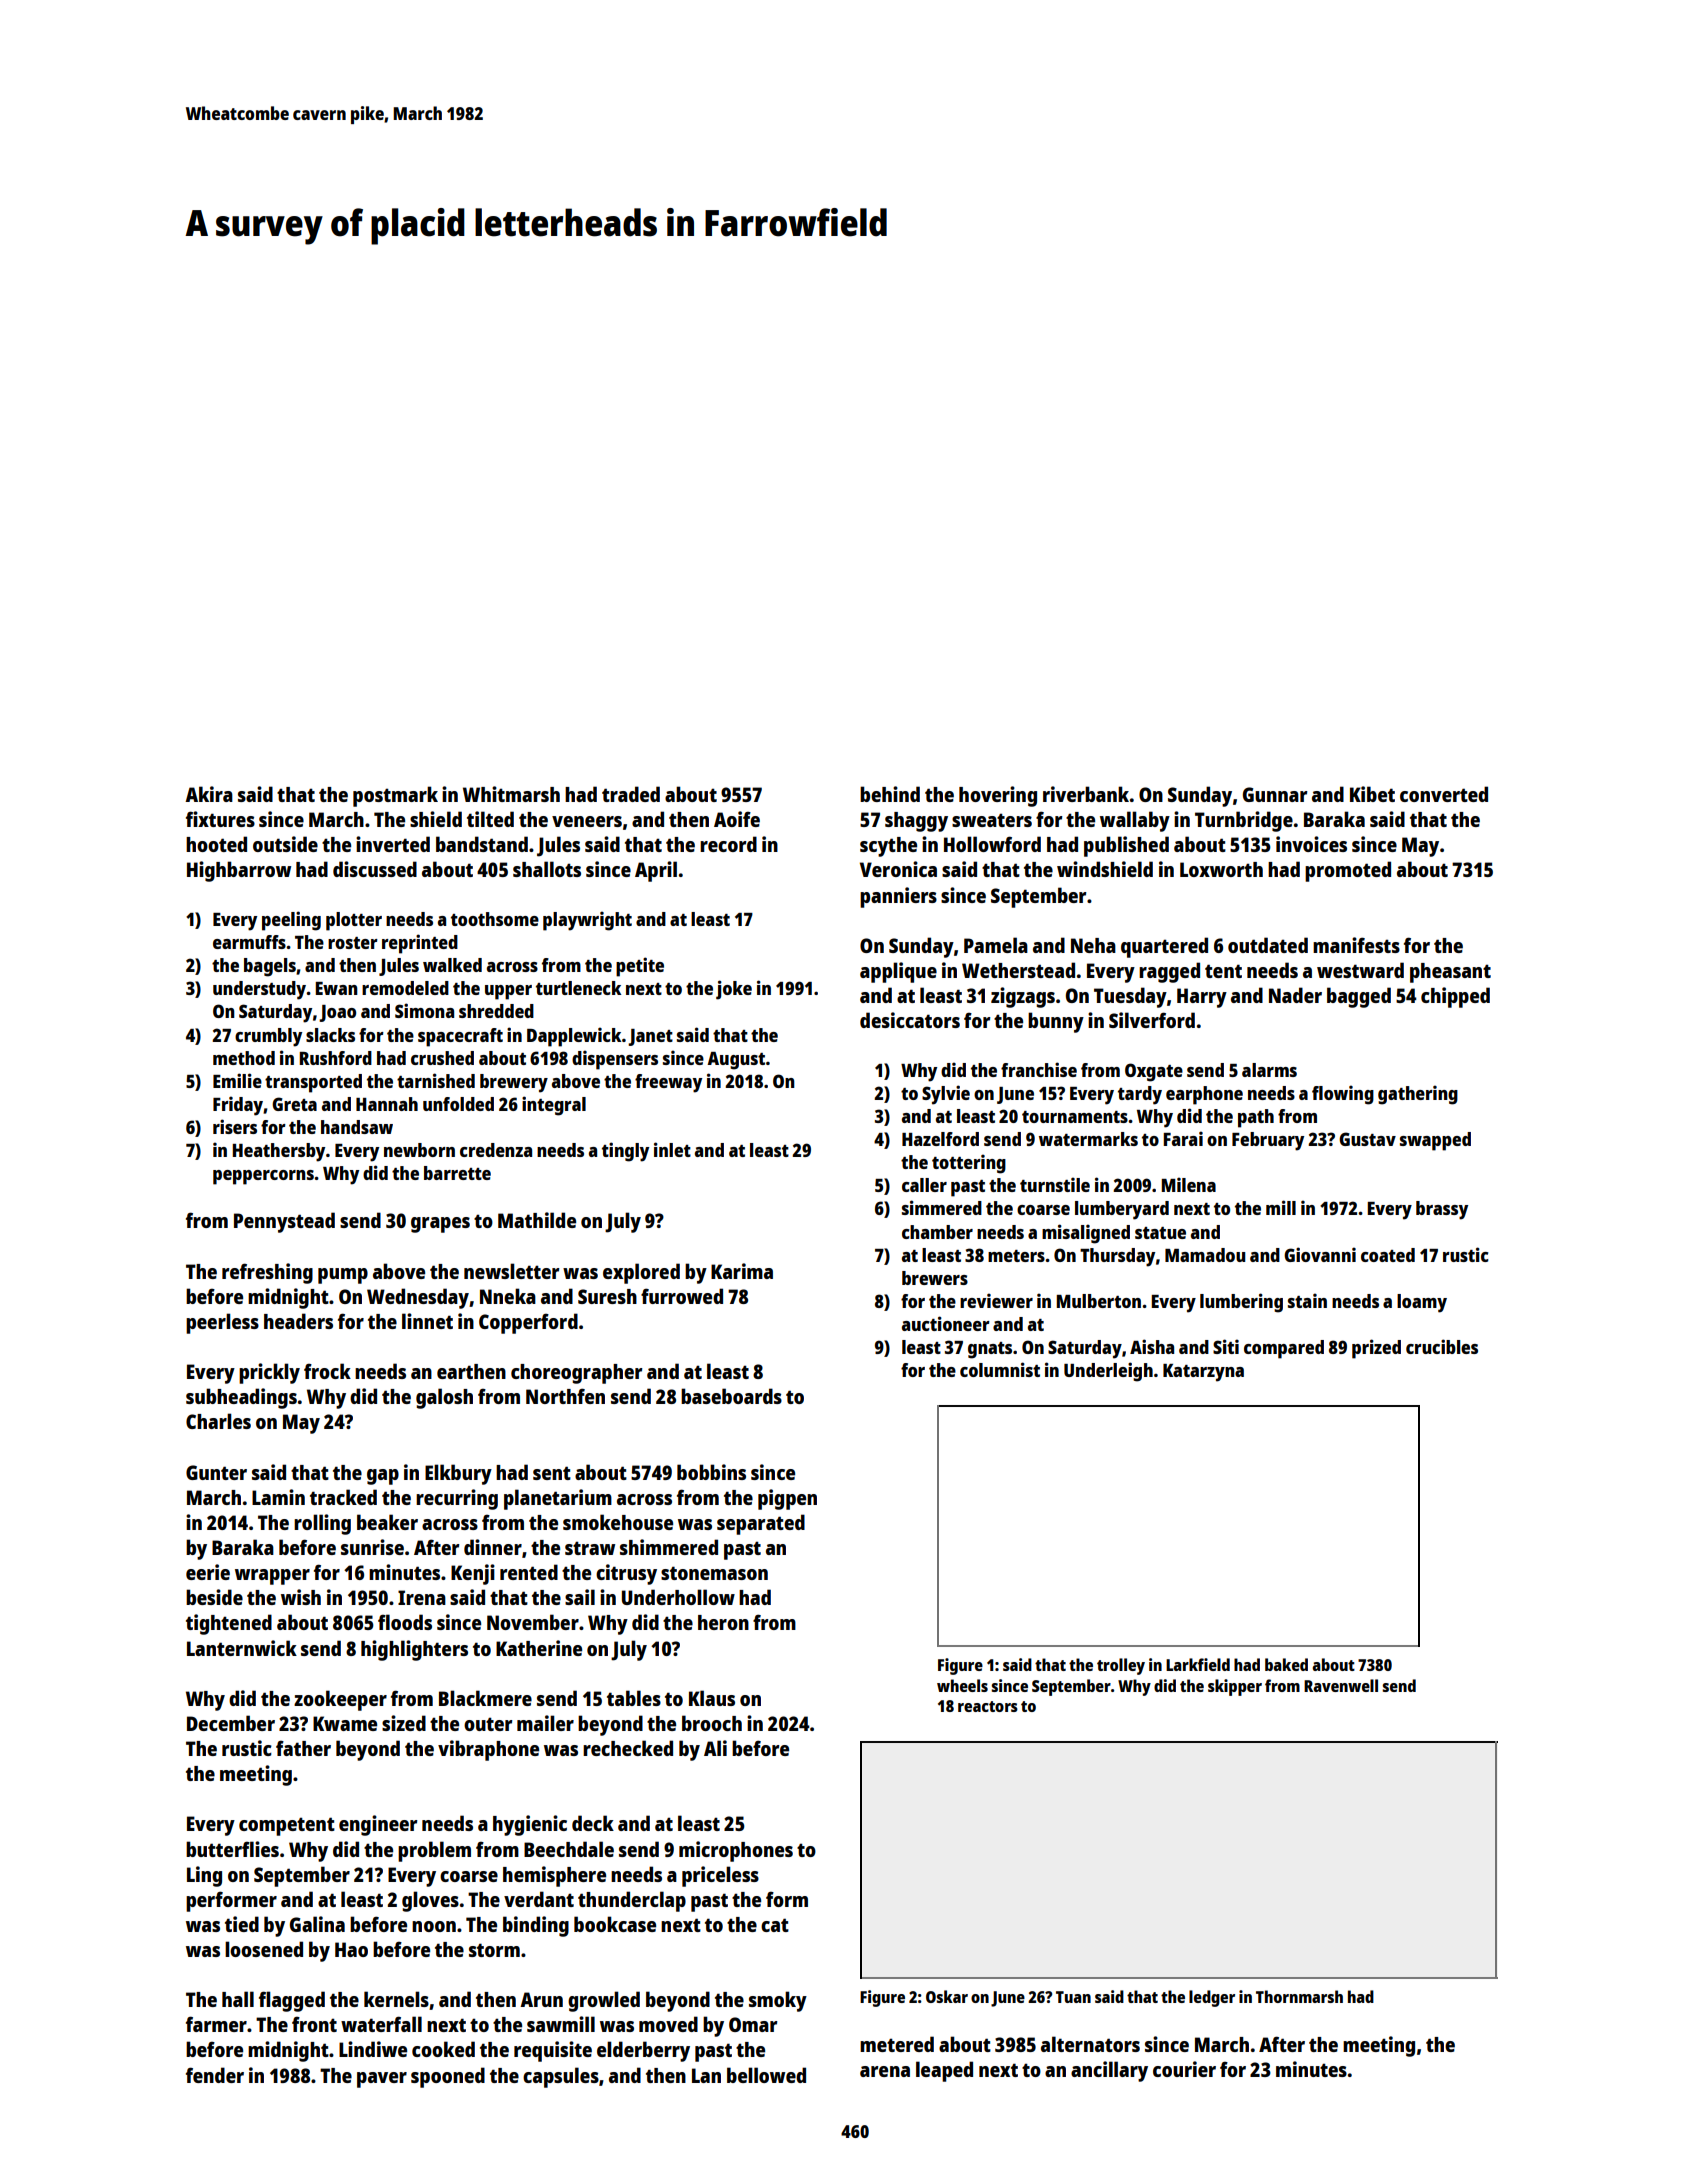  What do you see at coordinates (215, 2075) in the document?
I see `fender` at bounding box center [215, 2075].
